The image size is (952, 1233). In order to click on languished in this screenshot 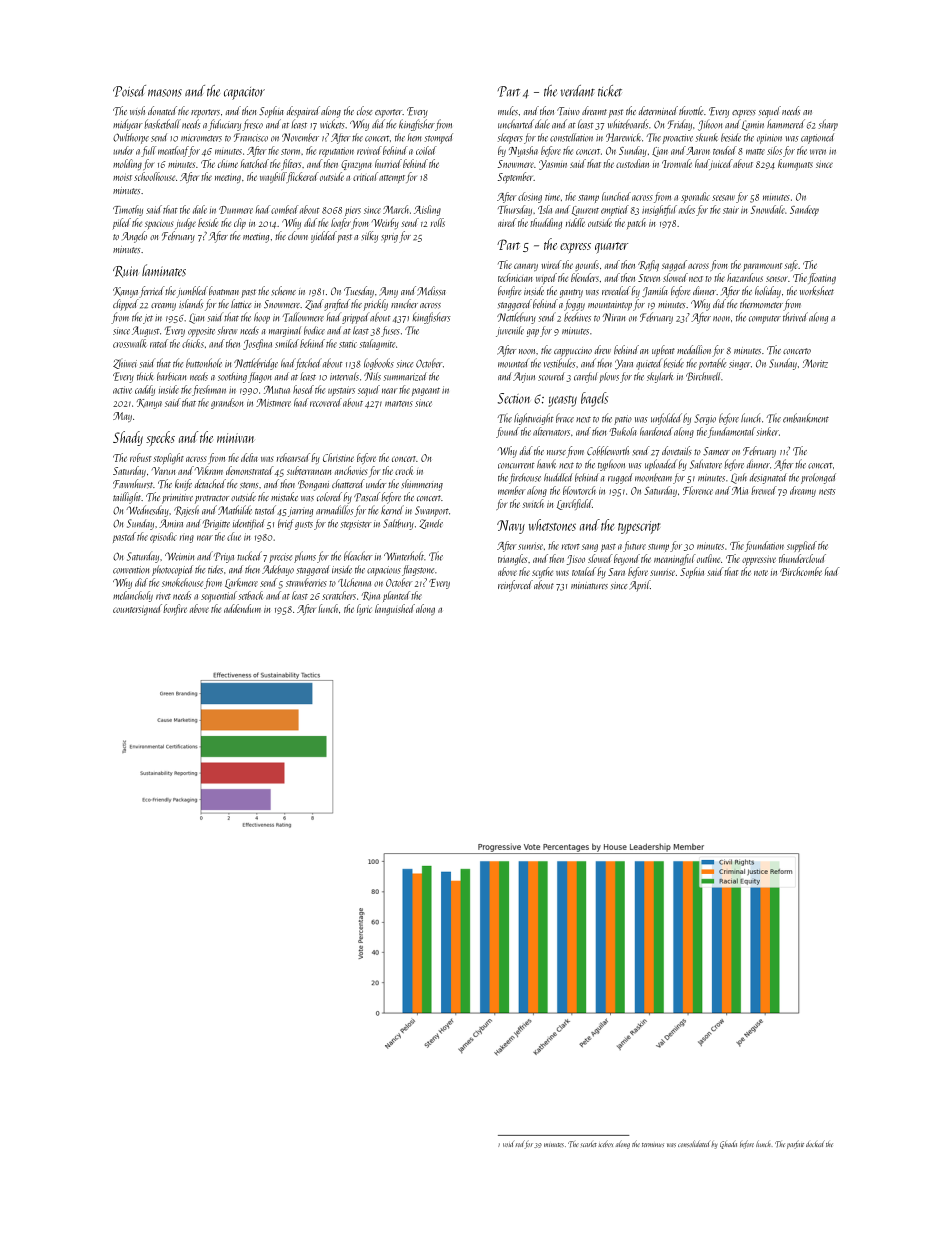, I will do `click(395, 609)`.
